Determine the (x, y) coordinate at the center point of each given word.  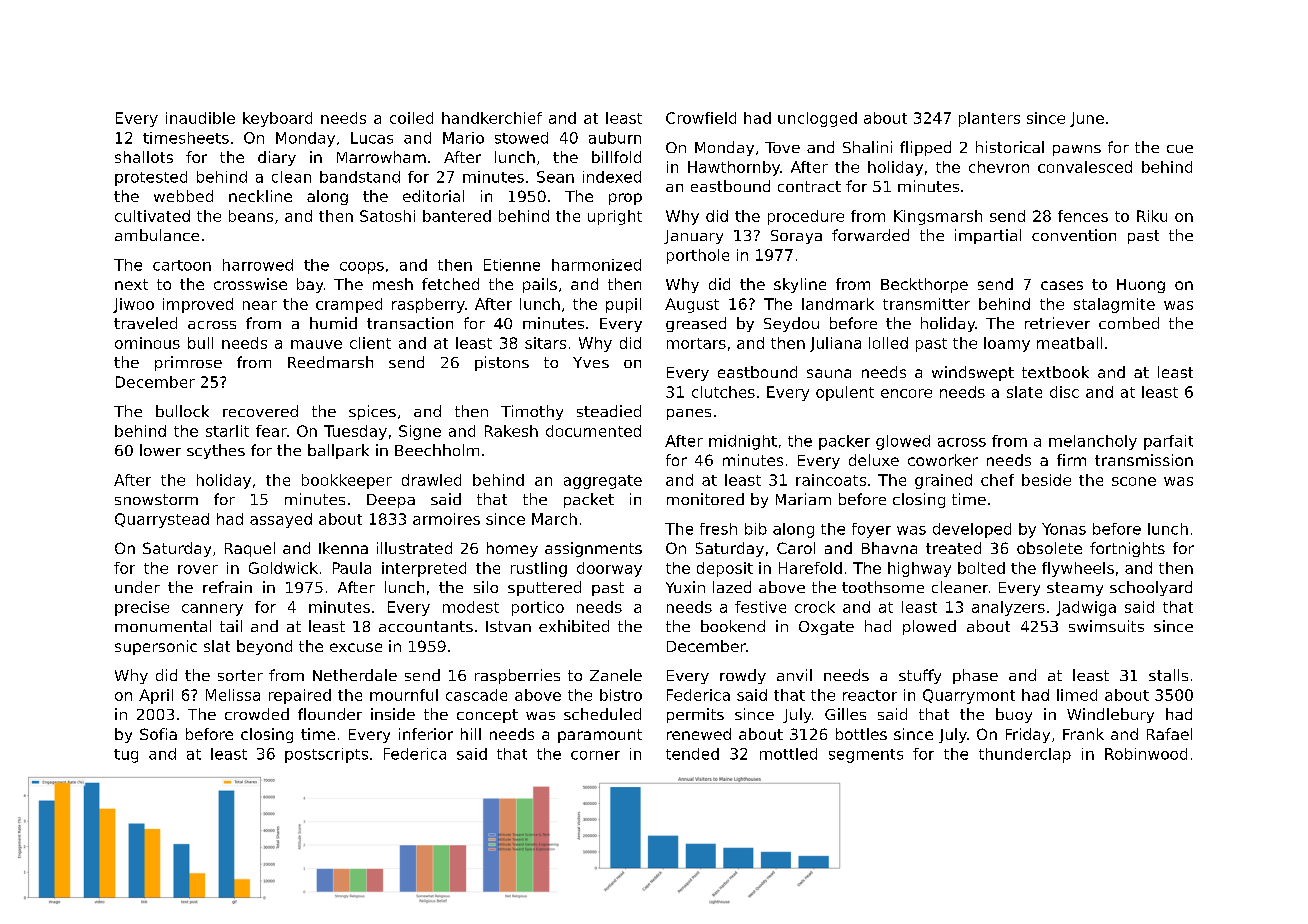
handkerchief (492, 118)
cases (1062, 285)
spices (372, 412)
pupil (623, 305)
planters (989, 119)
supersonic (156, 647)
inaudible (200, 118)
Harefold (810, 568)
